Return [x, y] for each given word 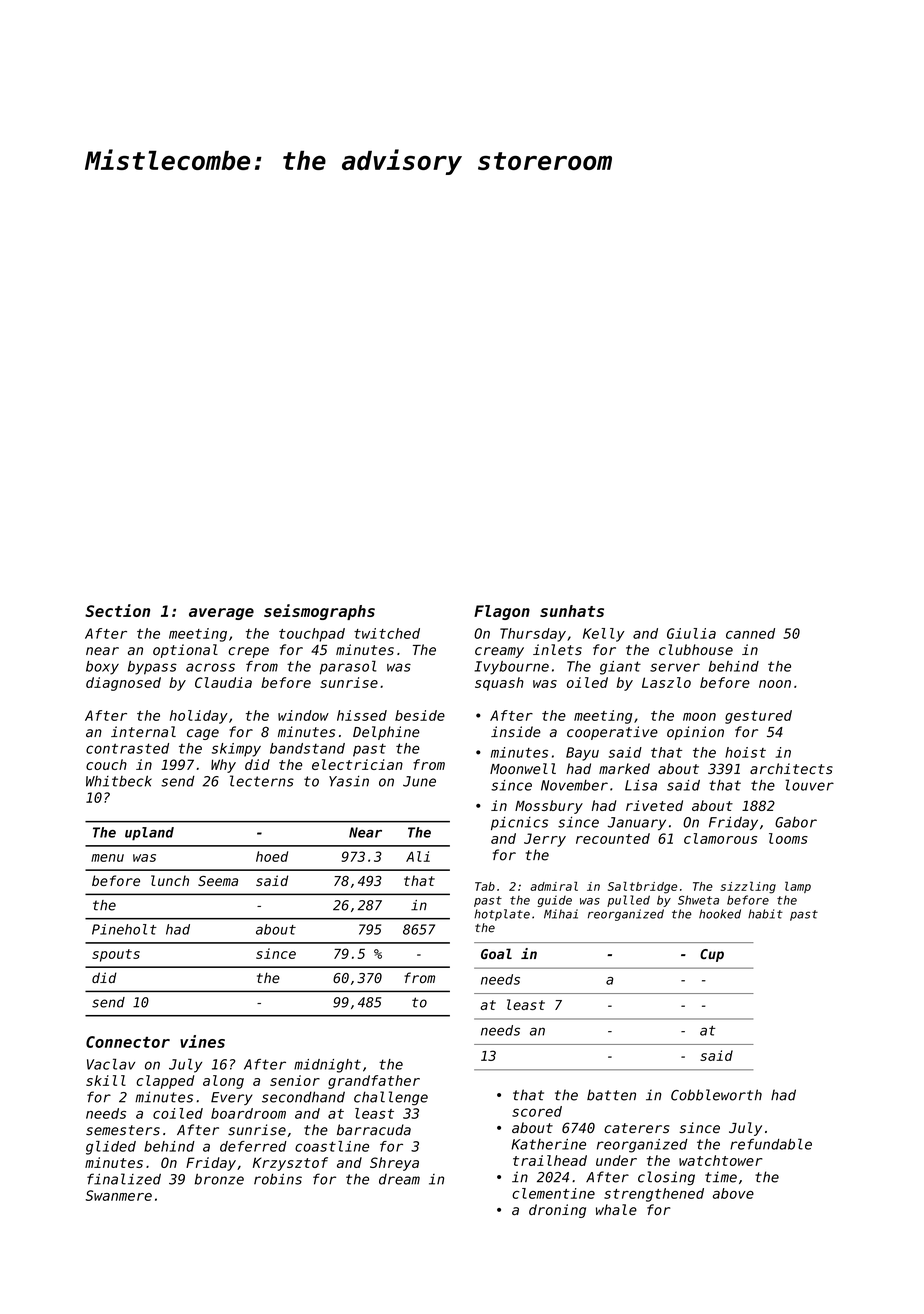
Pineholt [124, 929]
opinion [695, 733]
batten [611, 1095]
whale [616, 1209]
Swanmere [119, 1195]
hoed [272, 856]
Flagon [502, 612]
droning [557, 1211]
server [675, 667]
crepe [248, 652]
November [574, 785]
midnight [327, 1066]
